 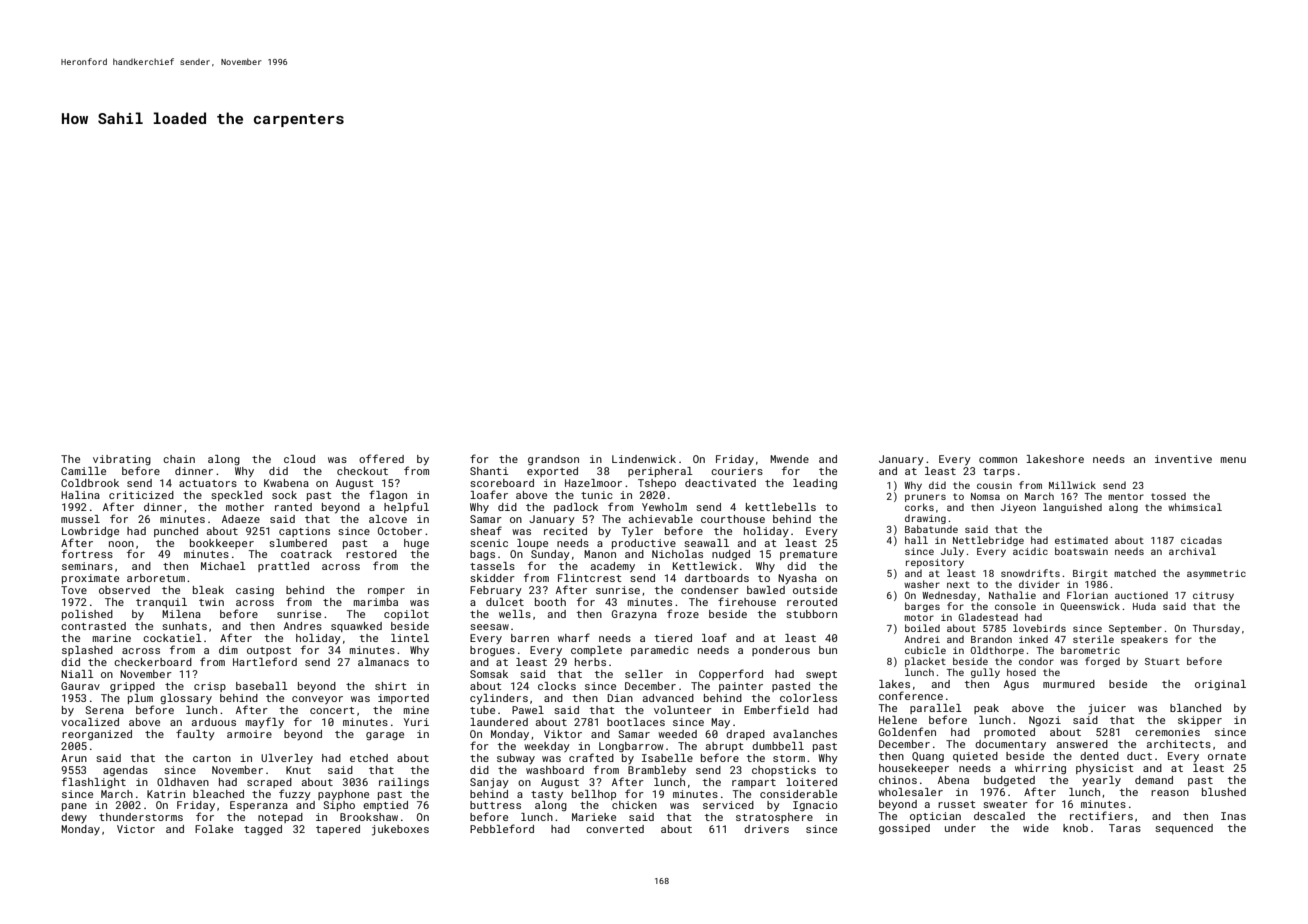 I want to click on criticized, so click(x=141, y=495).
